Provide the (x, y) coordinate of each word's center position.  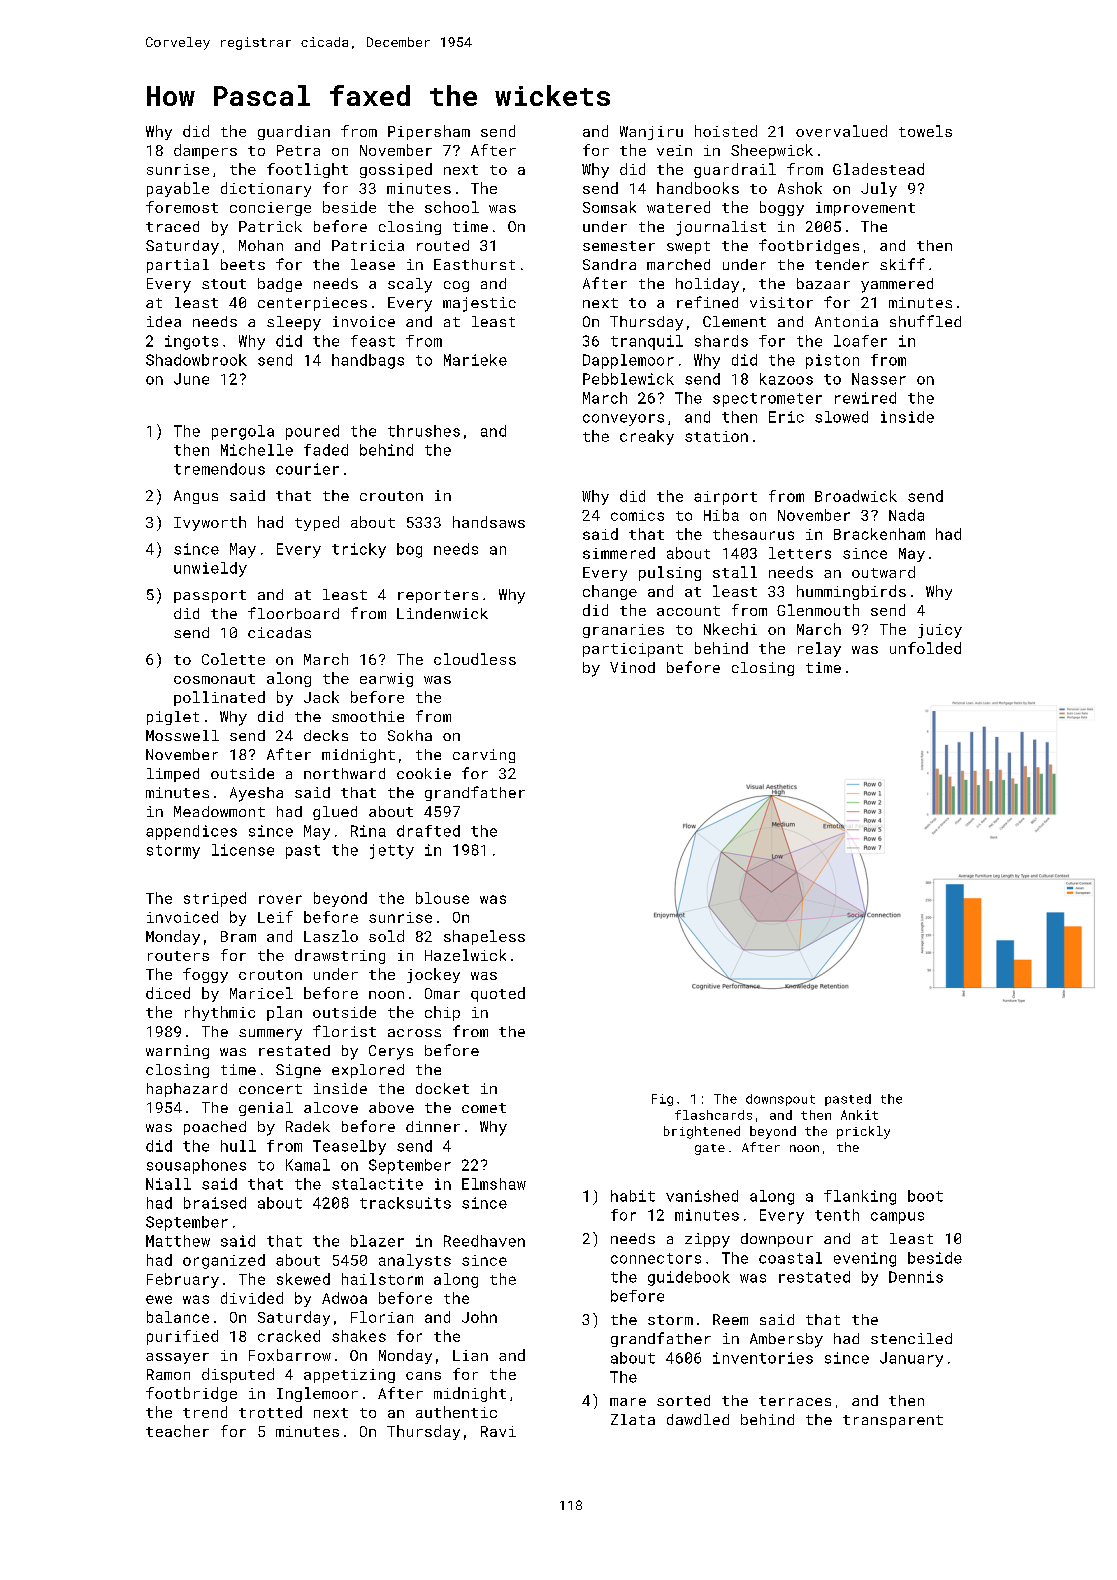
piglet (173, 718)
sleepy (294, 323)
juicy (940, 631)
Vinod (632, 667)
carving (484, 756)
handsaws (489, 522)
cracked (289, 1336)
